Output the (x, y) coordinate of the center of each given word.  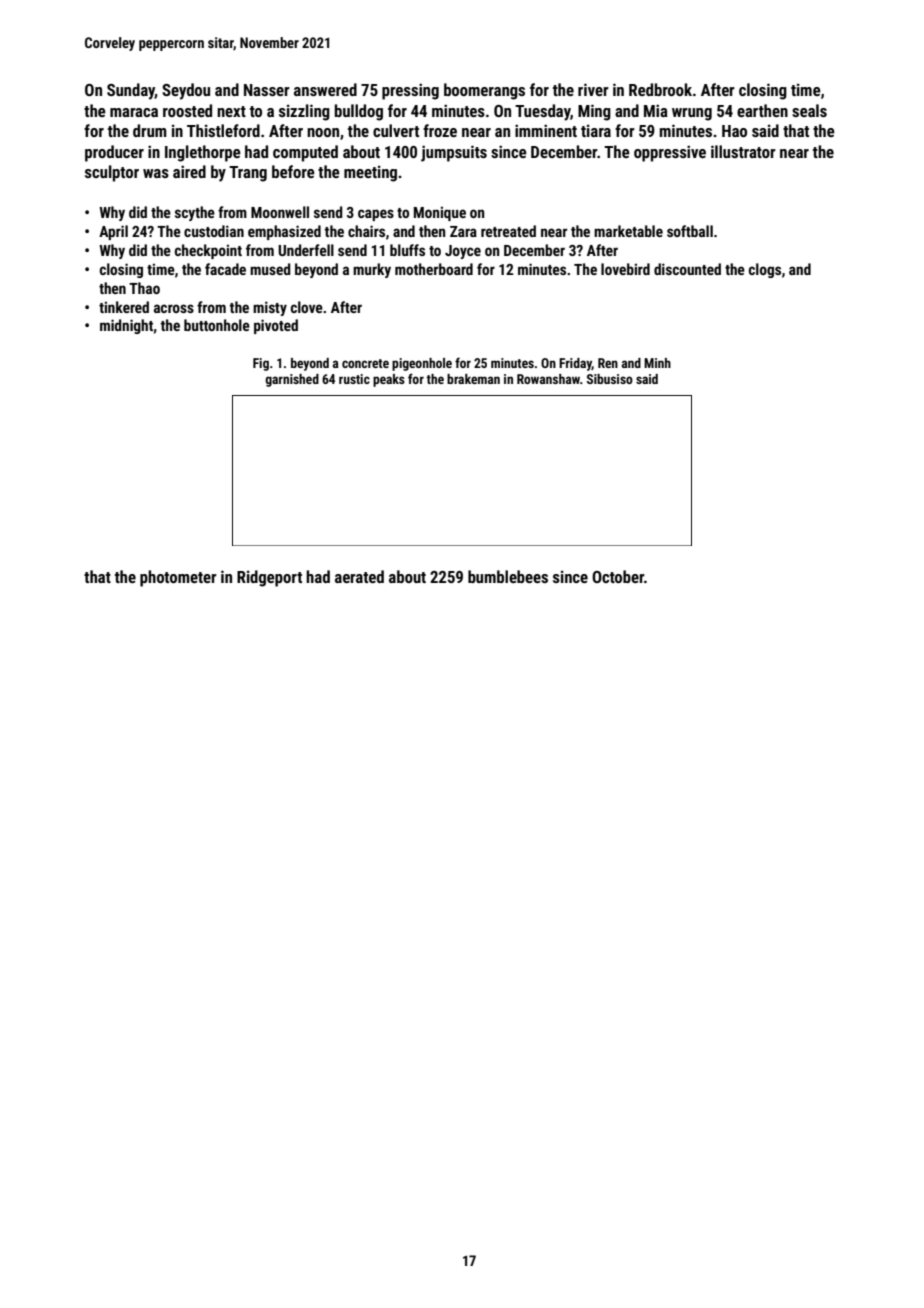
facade (225, 269)
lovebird (625, 269)
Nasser (267, 90)
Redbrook (660, 89)
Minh (657, 363)
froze (440, 130)
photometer (178, 578)
